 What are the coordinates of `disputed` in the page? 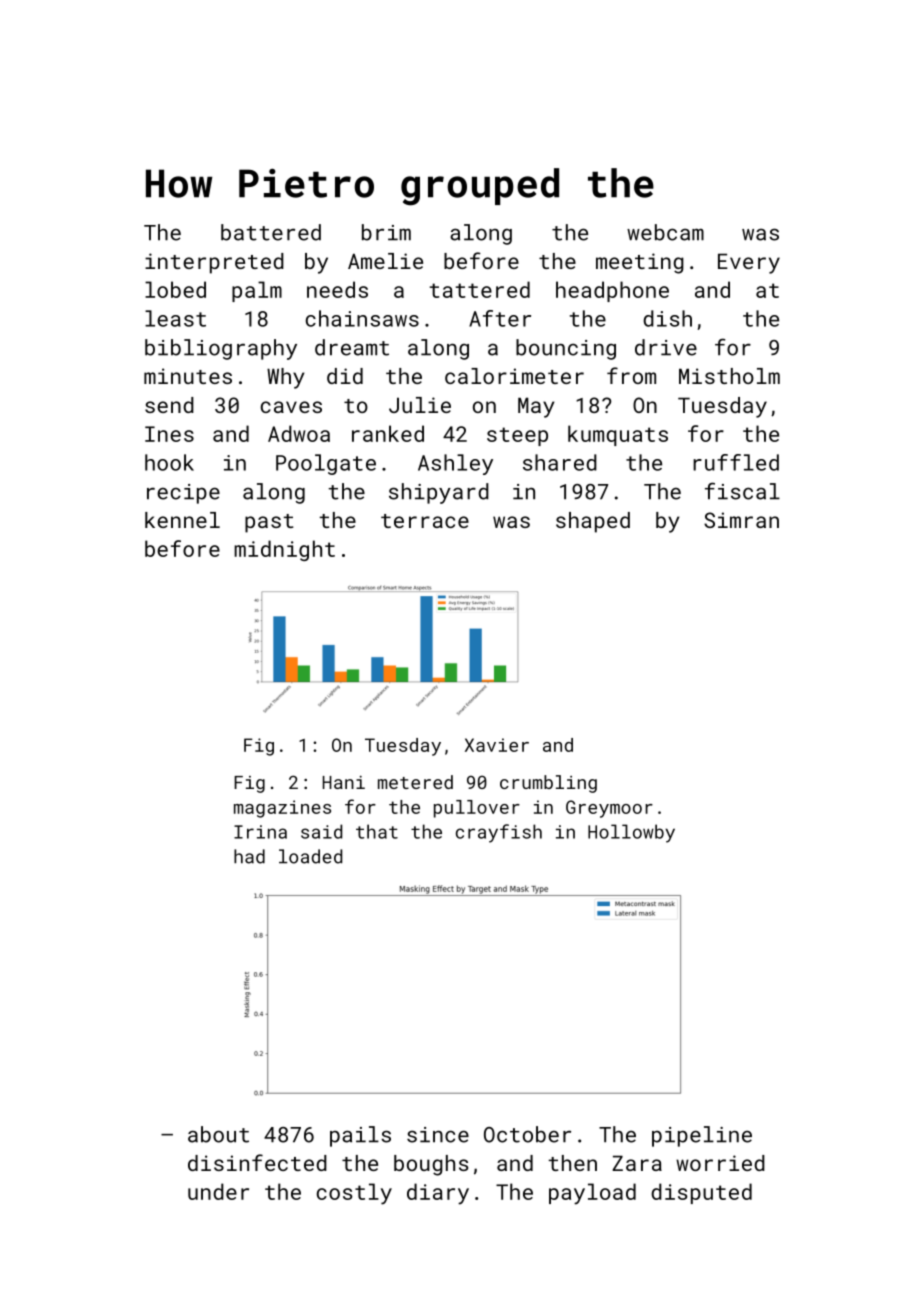 It's located at (701, 1193).
